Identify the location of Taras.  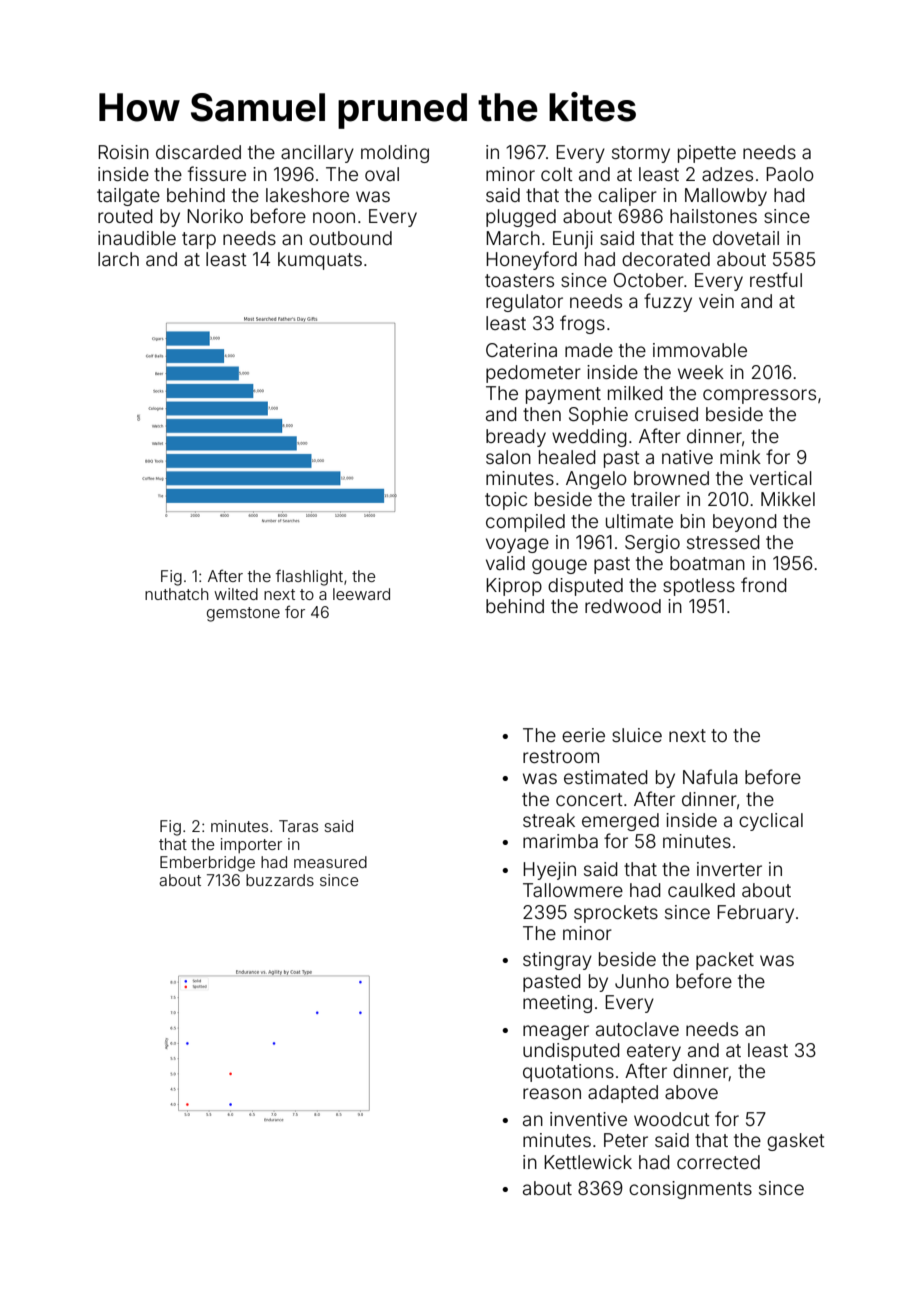
(298, 826).
